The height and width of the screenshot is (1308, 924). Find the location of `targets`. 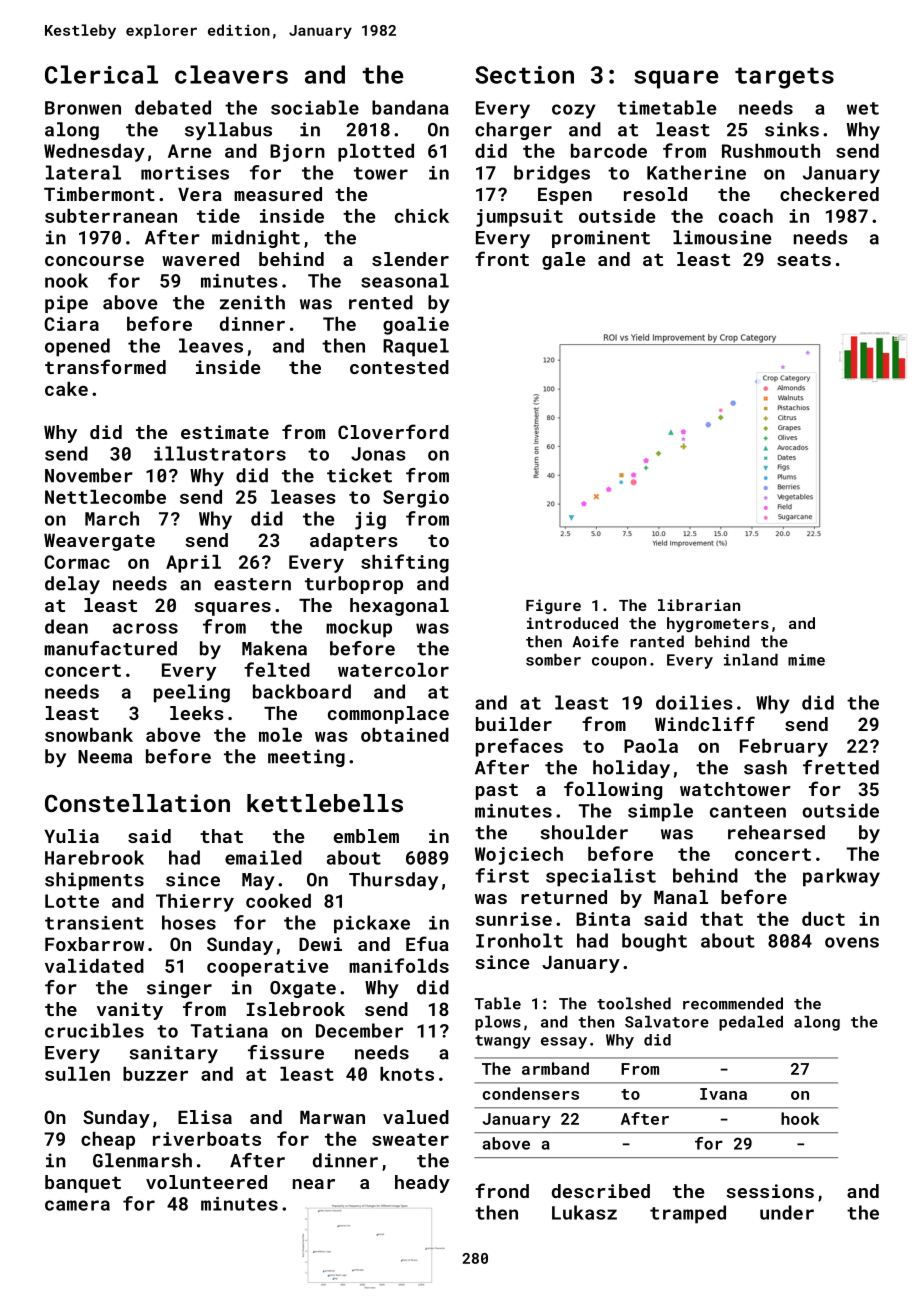

targets is located at coordinates (784, 78).
